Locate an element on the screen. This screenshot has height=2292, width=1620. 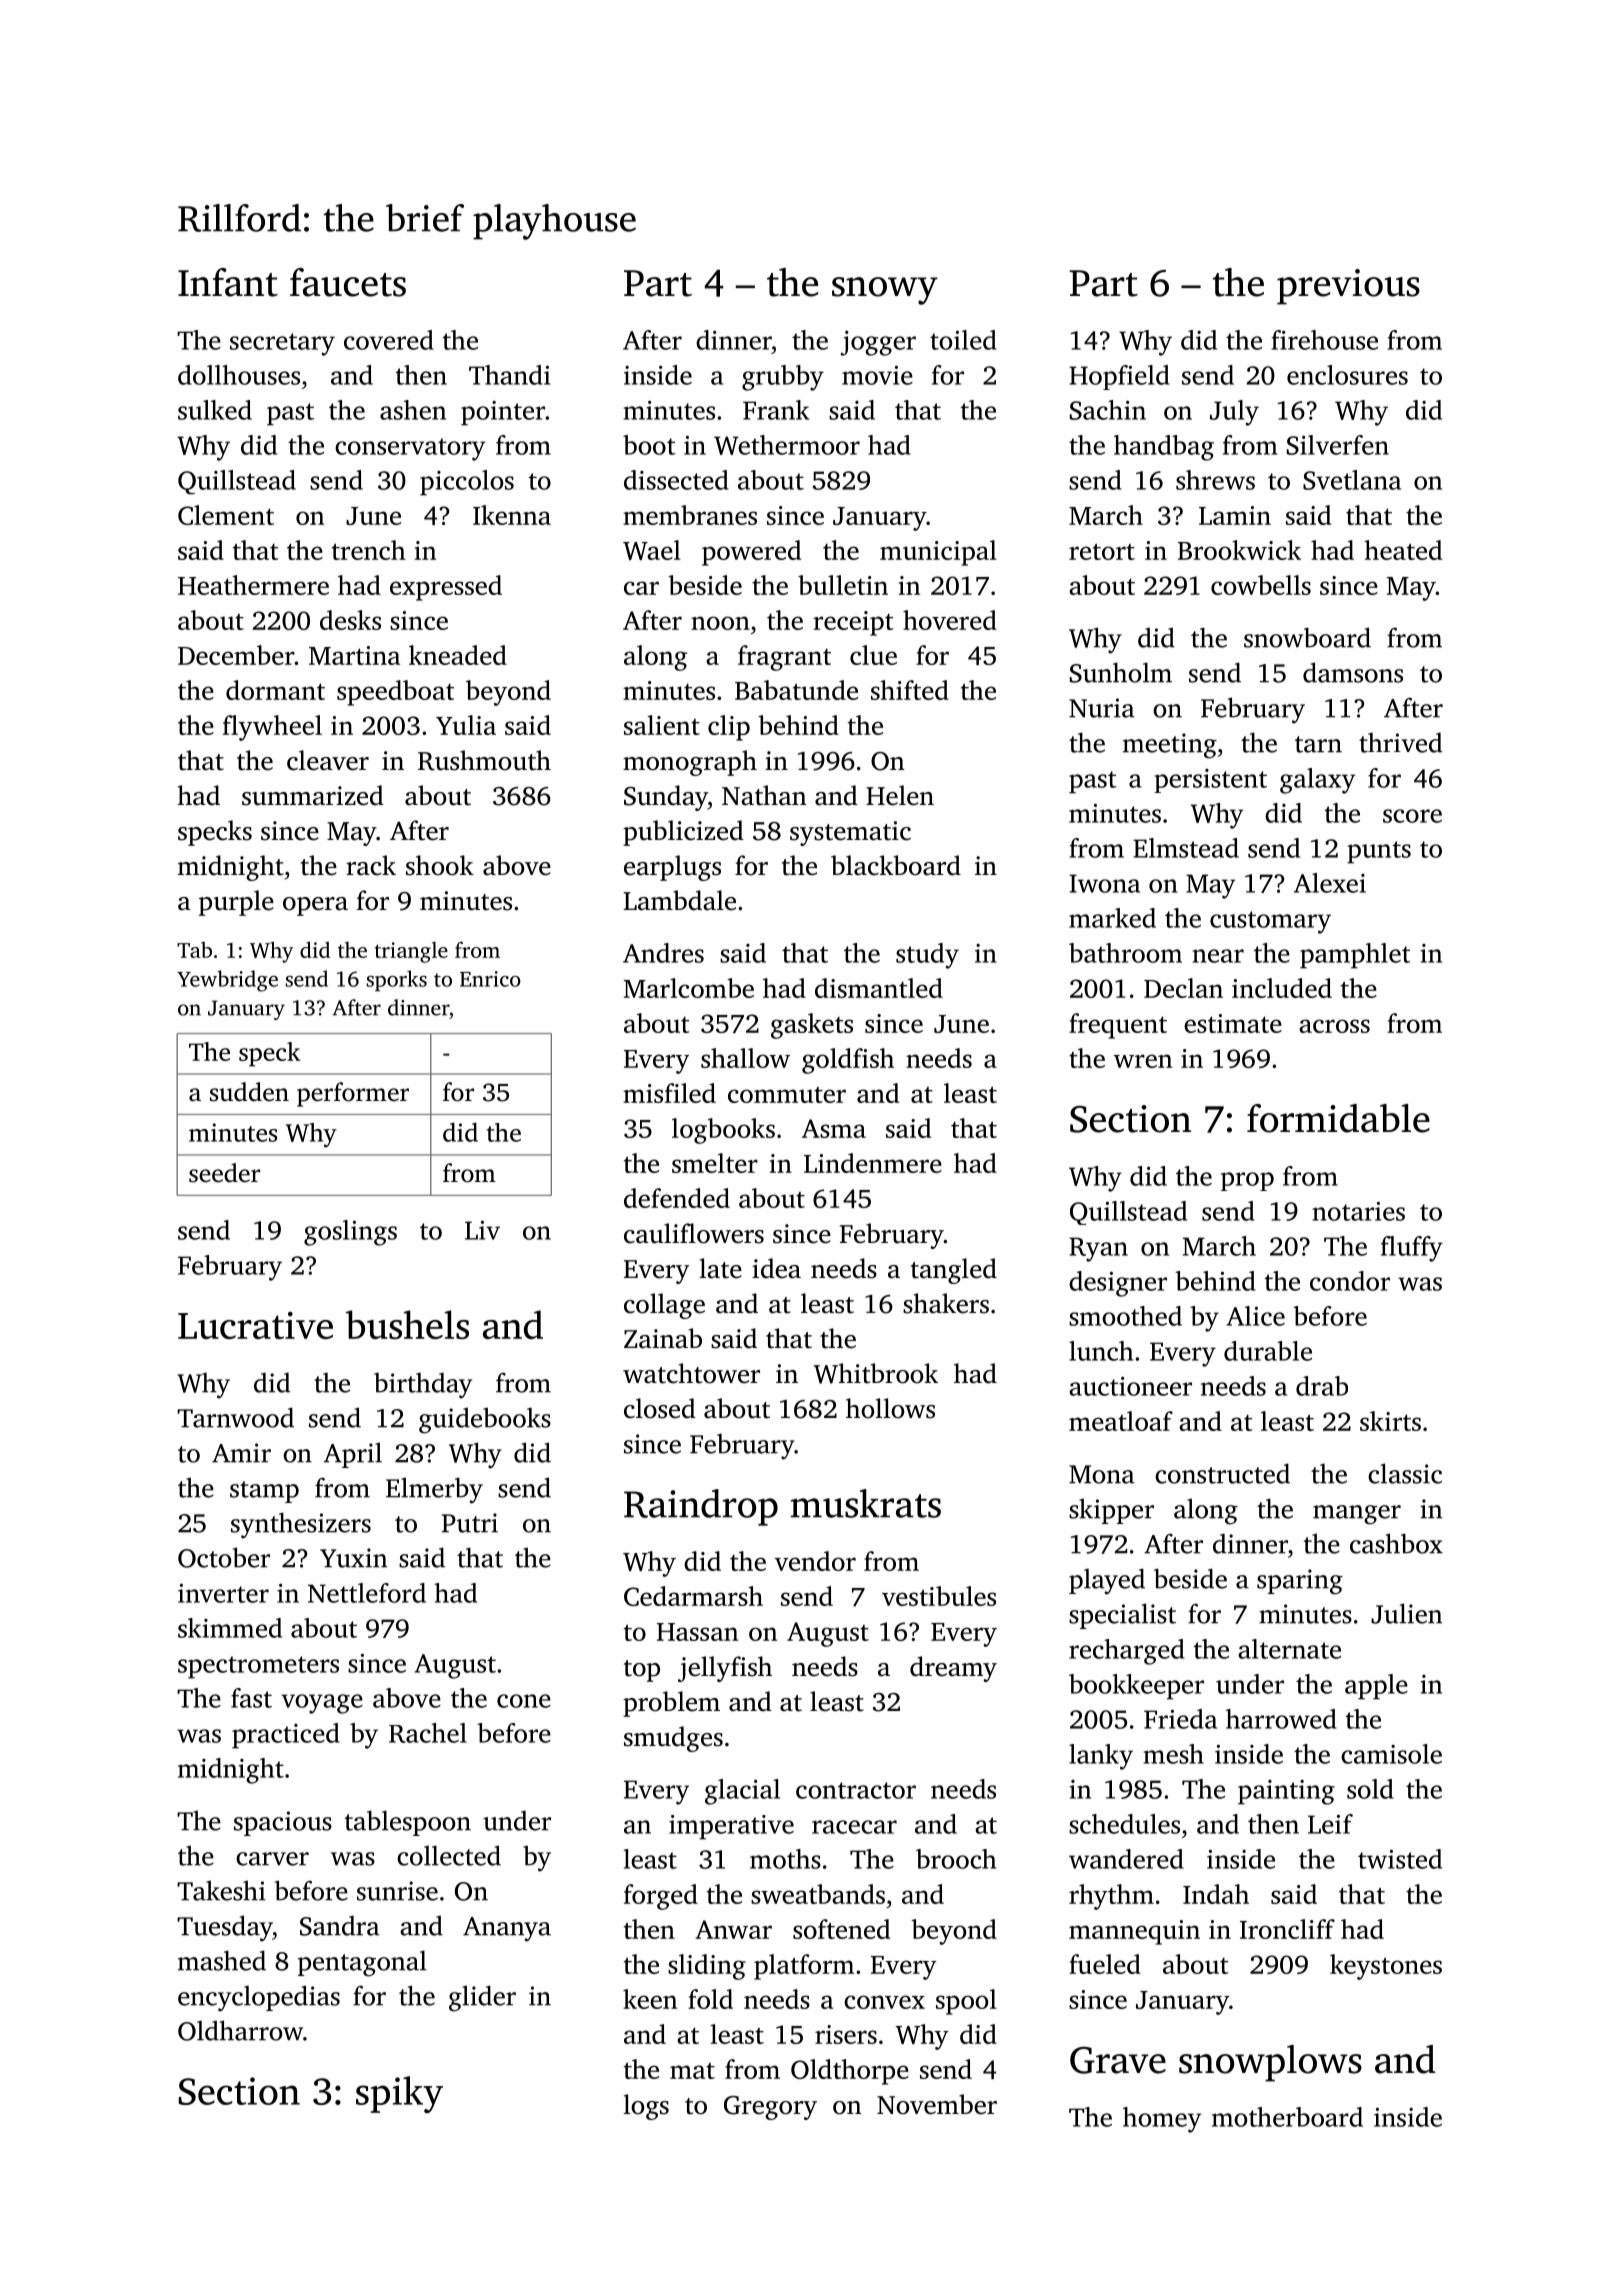
previous is located at coordinates (1348, 287).
